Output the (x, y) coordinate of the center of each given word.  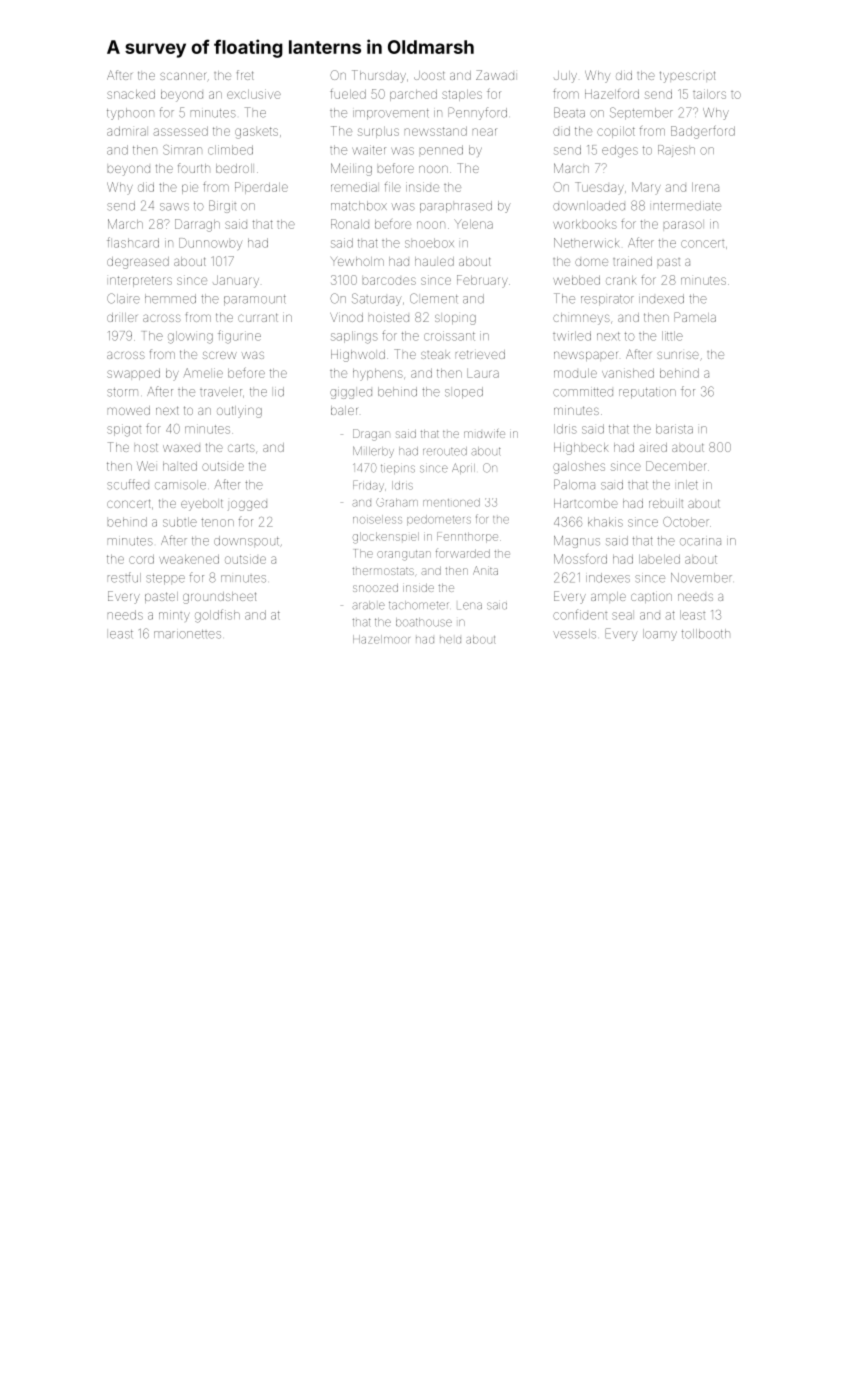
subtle (180, 522)
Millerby (373, 452)
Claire (123, 298)
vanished (628, 373)
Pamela (695, 317)
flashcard (133, 242)
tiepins (398, 469)
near (485, 132)
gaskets (256, 133)
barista (674, 429)
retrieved (480, 354)
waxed (181, 448)
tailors (709, 94)
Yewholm (357, 261)
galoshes (579, 468)
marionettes (187, 634)
